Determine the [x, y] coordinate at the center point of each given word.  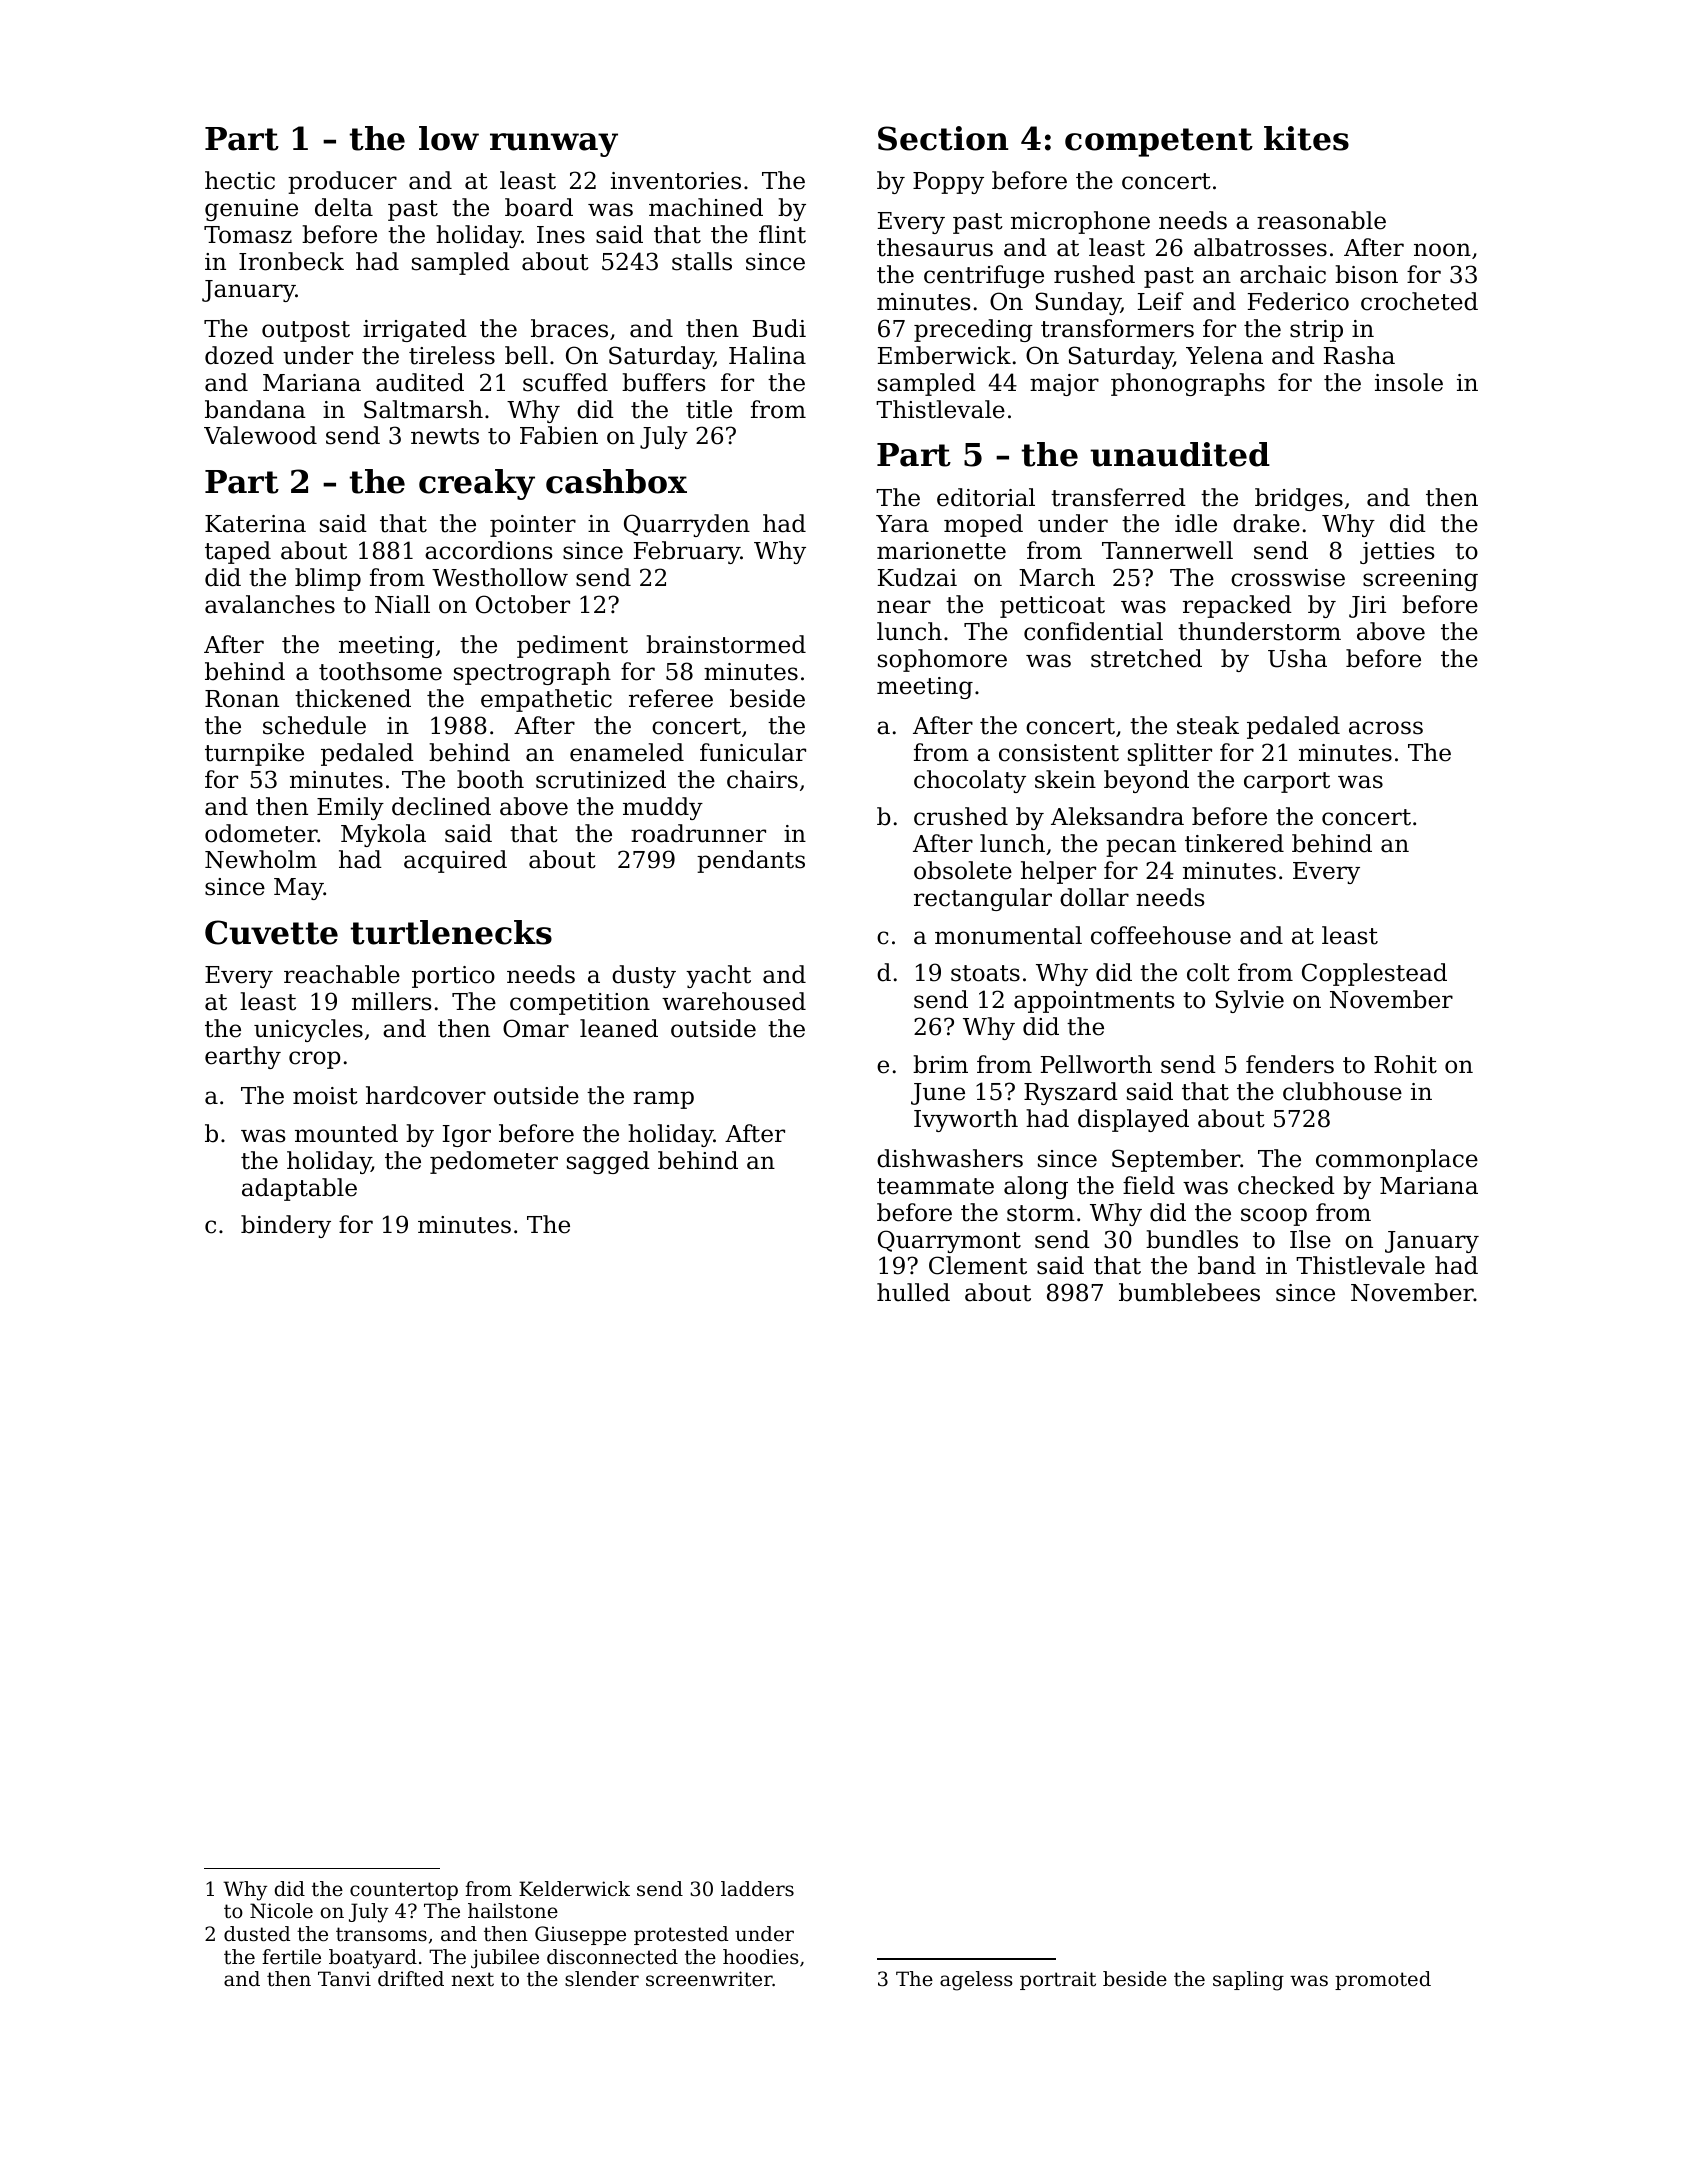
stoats [985, 973]
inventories [676, 181]
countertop [404, 1891]
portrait [1058, 1980]
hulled [913, 1292]
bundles [1192, 1239]
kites [1306, 138]
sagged [608, 1162]
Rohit [1405, 1064]
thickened [353, 698]
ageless [976, 1981]
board [539, 207]
